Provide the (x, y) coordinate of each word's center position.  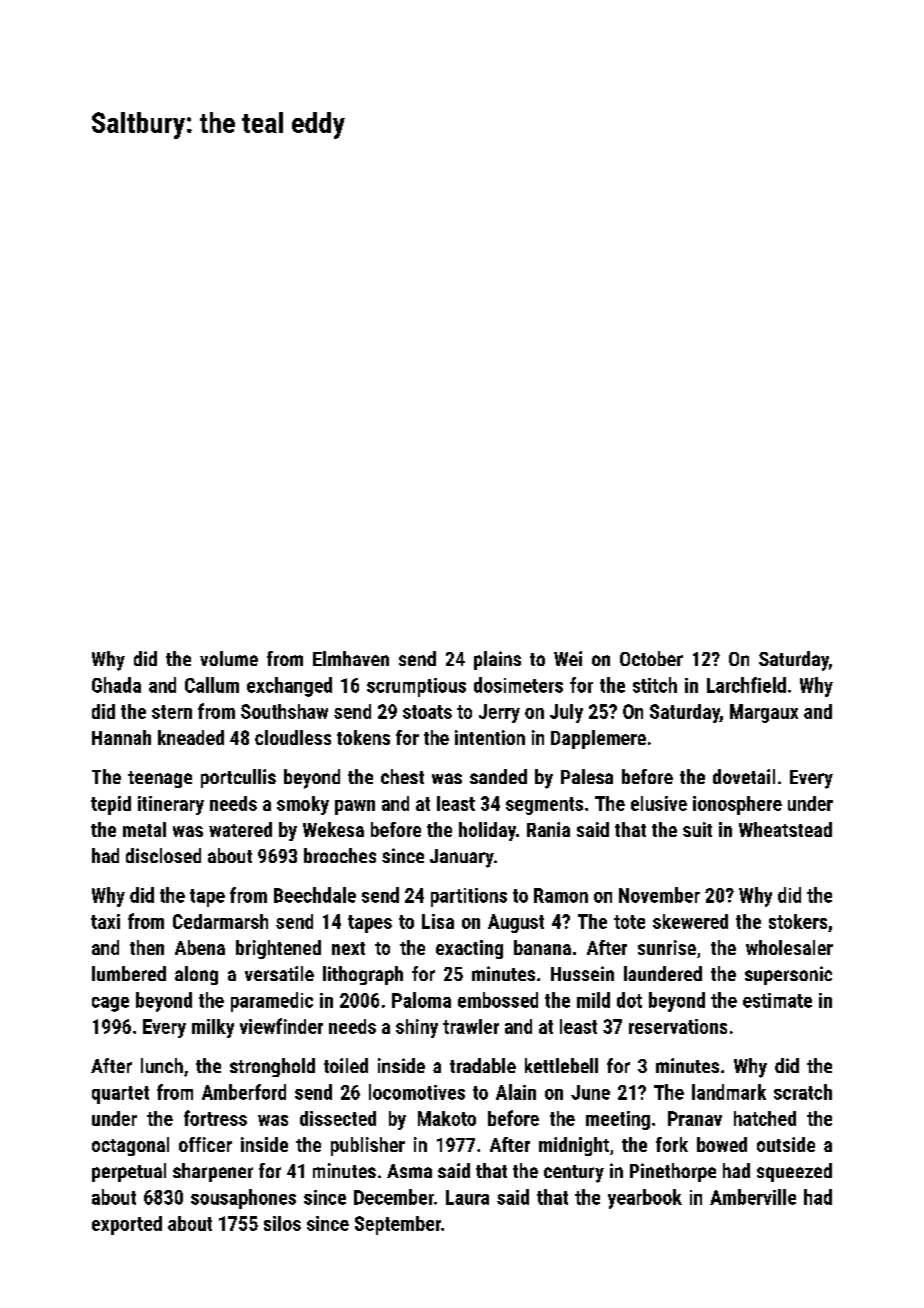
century (574, 1174)
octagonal (130, 1146)
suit (697, 829)
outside (786, 1144)
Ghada (116, 685)
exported (127, 1225)
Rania (548, 829)
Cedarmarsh (220, 921)
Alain (516, 1092)
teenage (160, 779)
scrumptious (416, 687)
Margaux (764, 713)
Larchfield (746, 685)
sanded (498, 776)
